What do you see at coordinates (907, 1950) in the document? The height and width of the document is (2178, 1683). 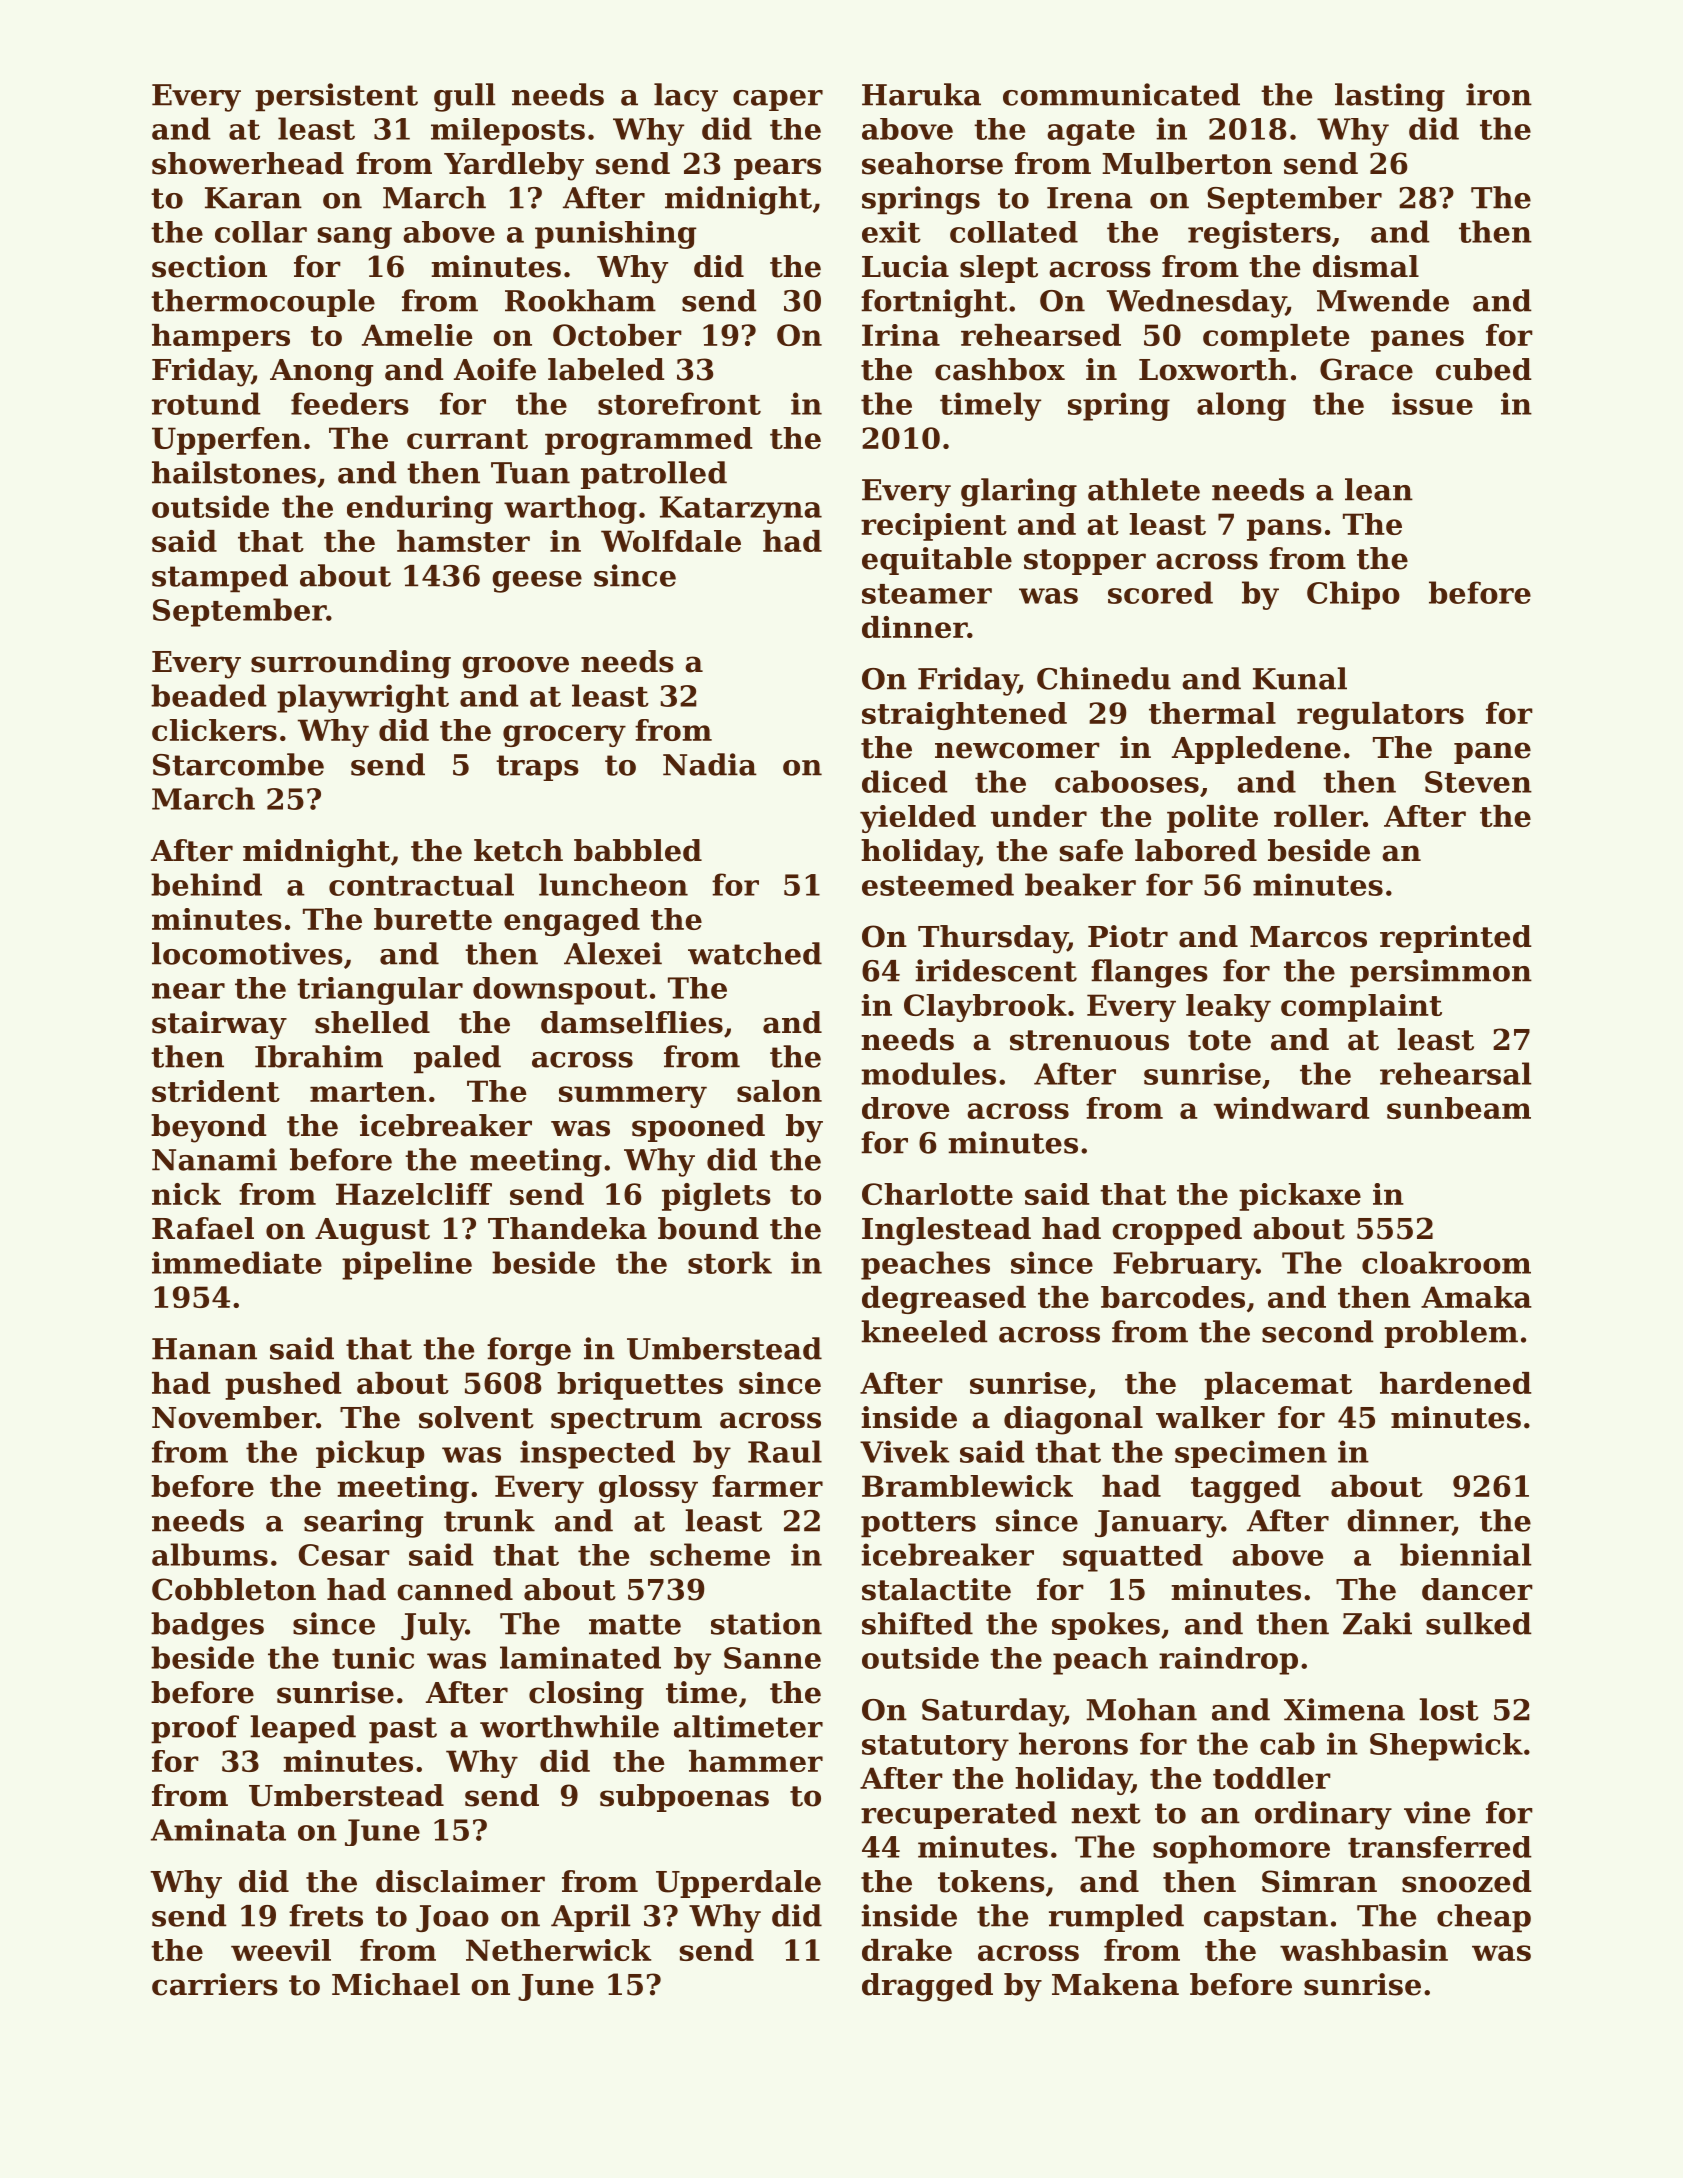 I see `drake` at bounding box center [907, 1950].
